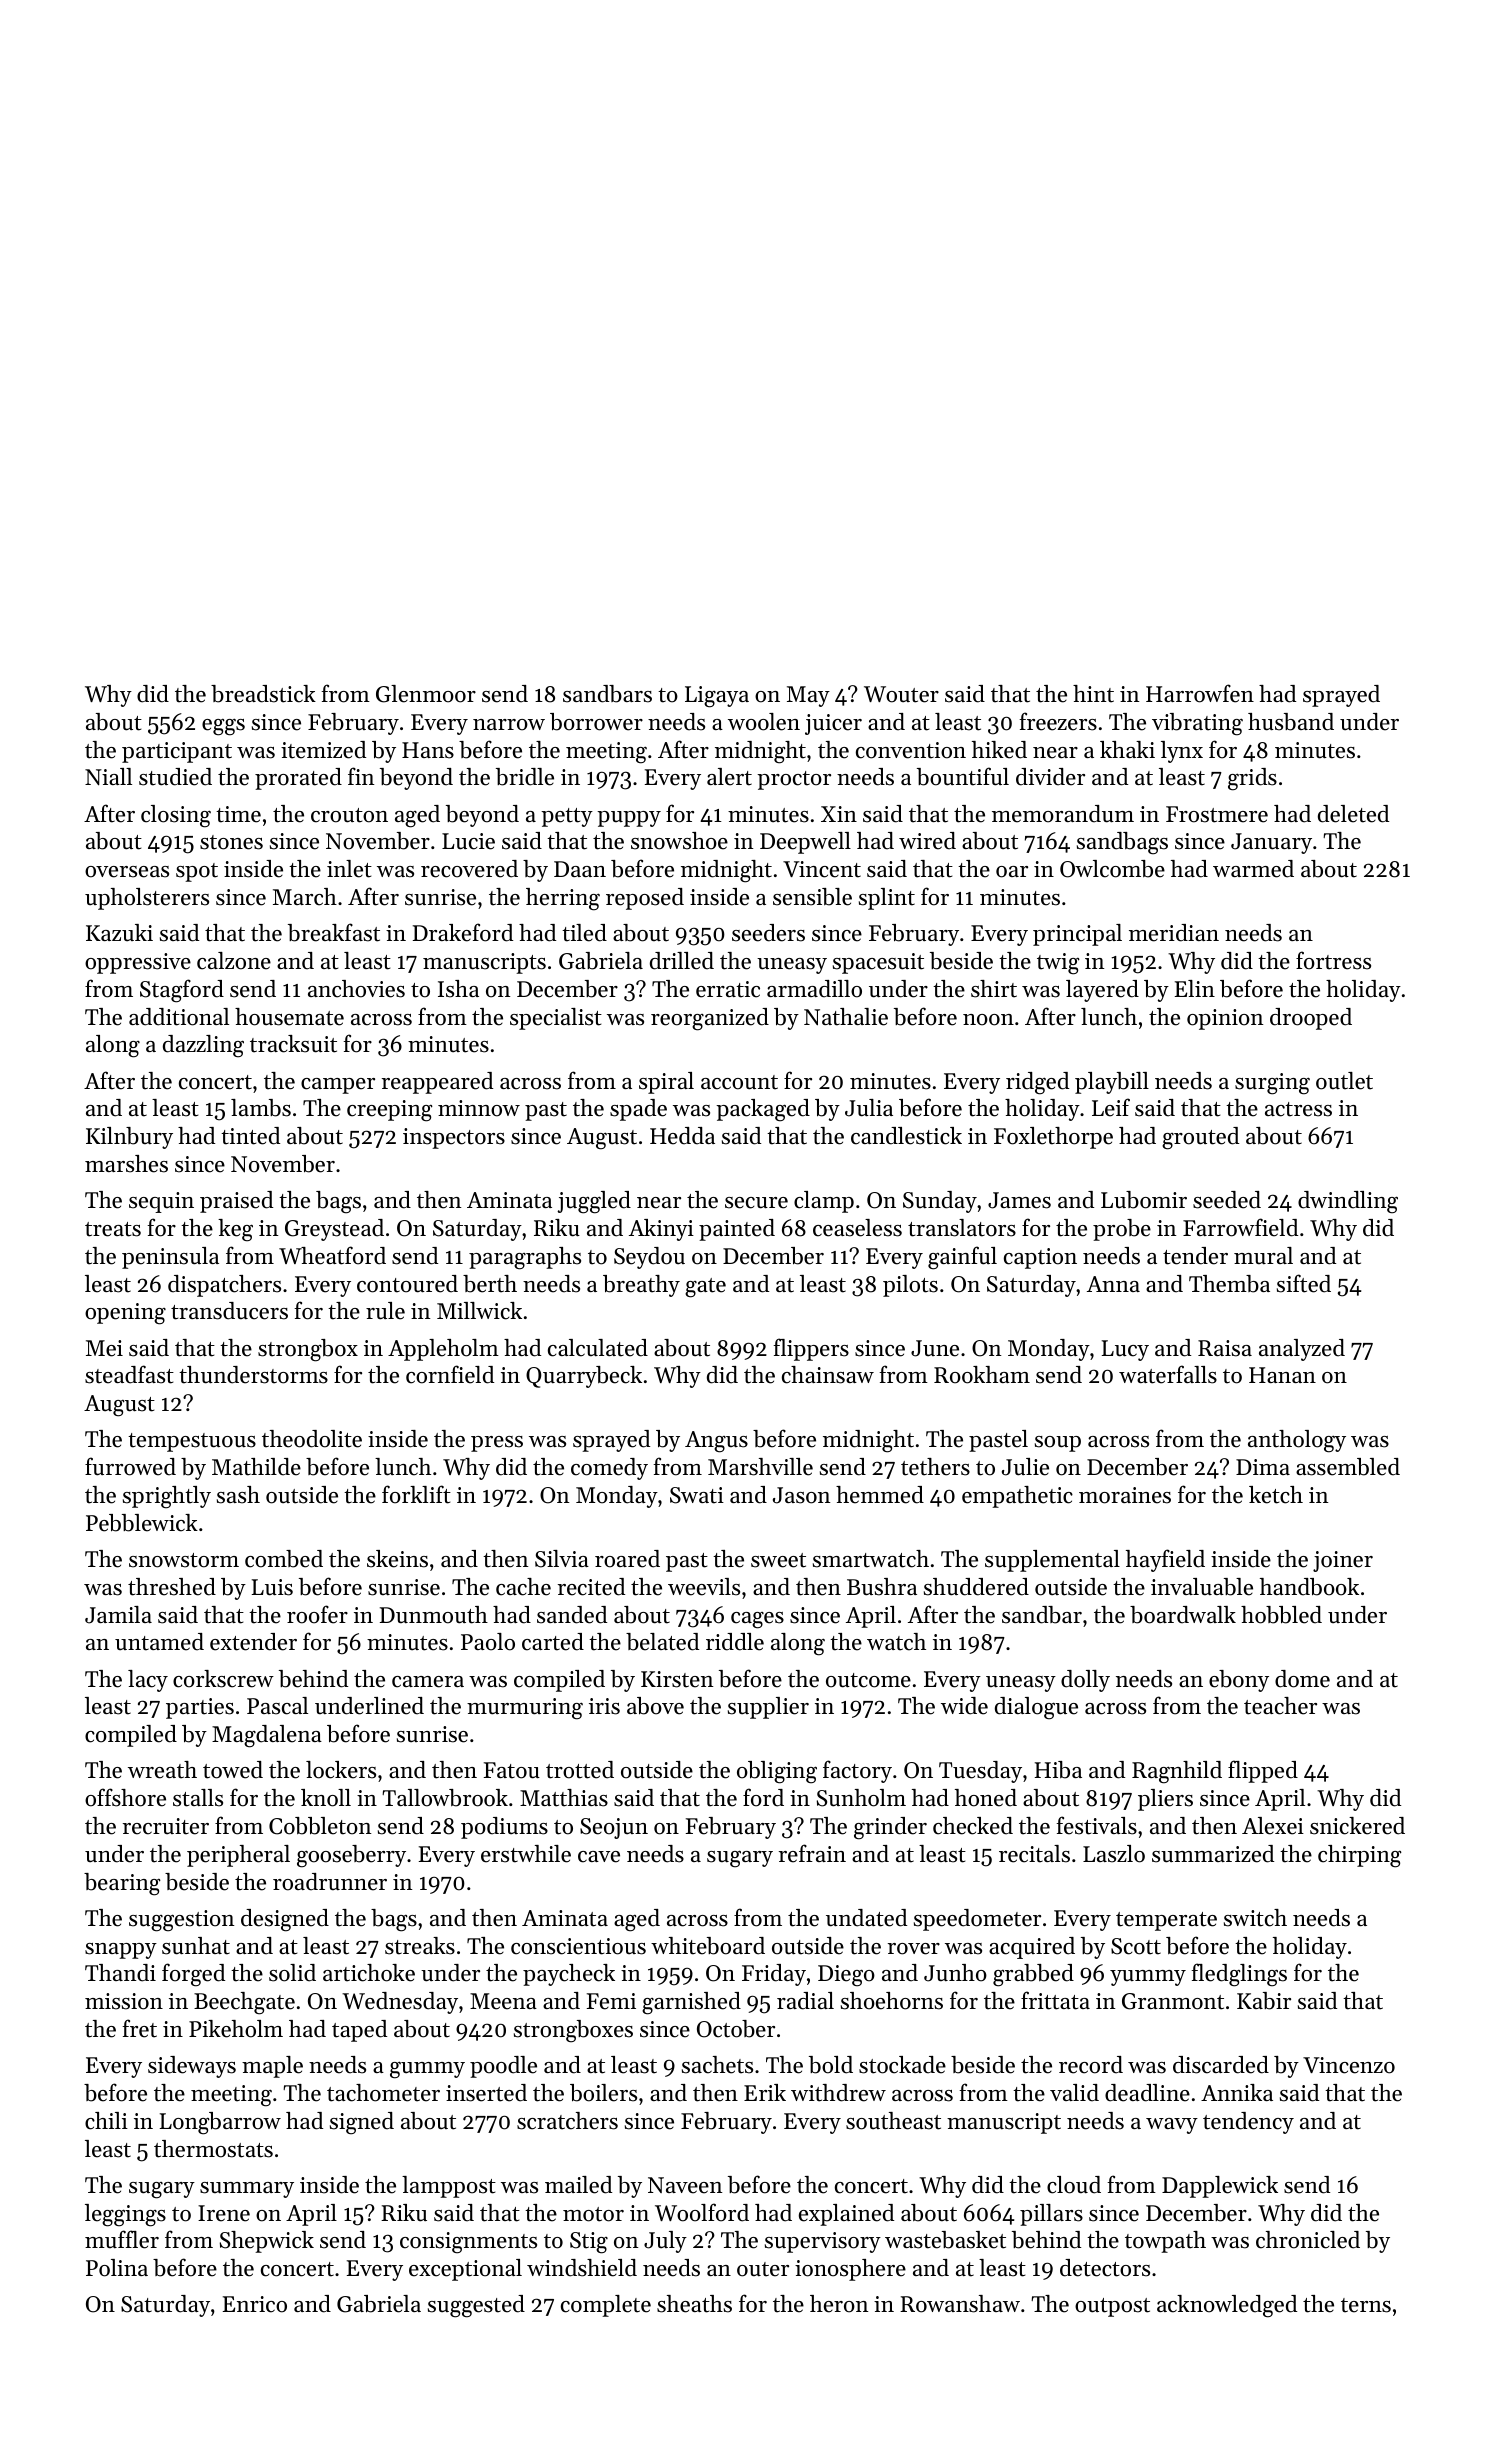  I want to click on roofer, so click(317, 1614).
